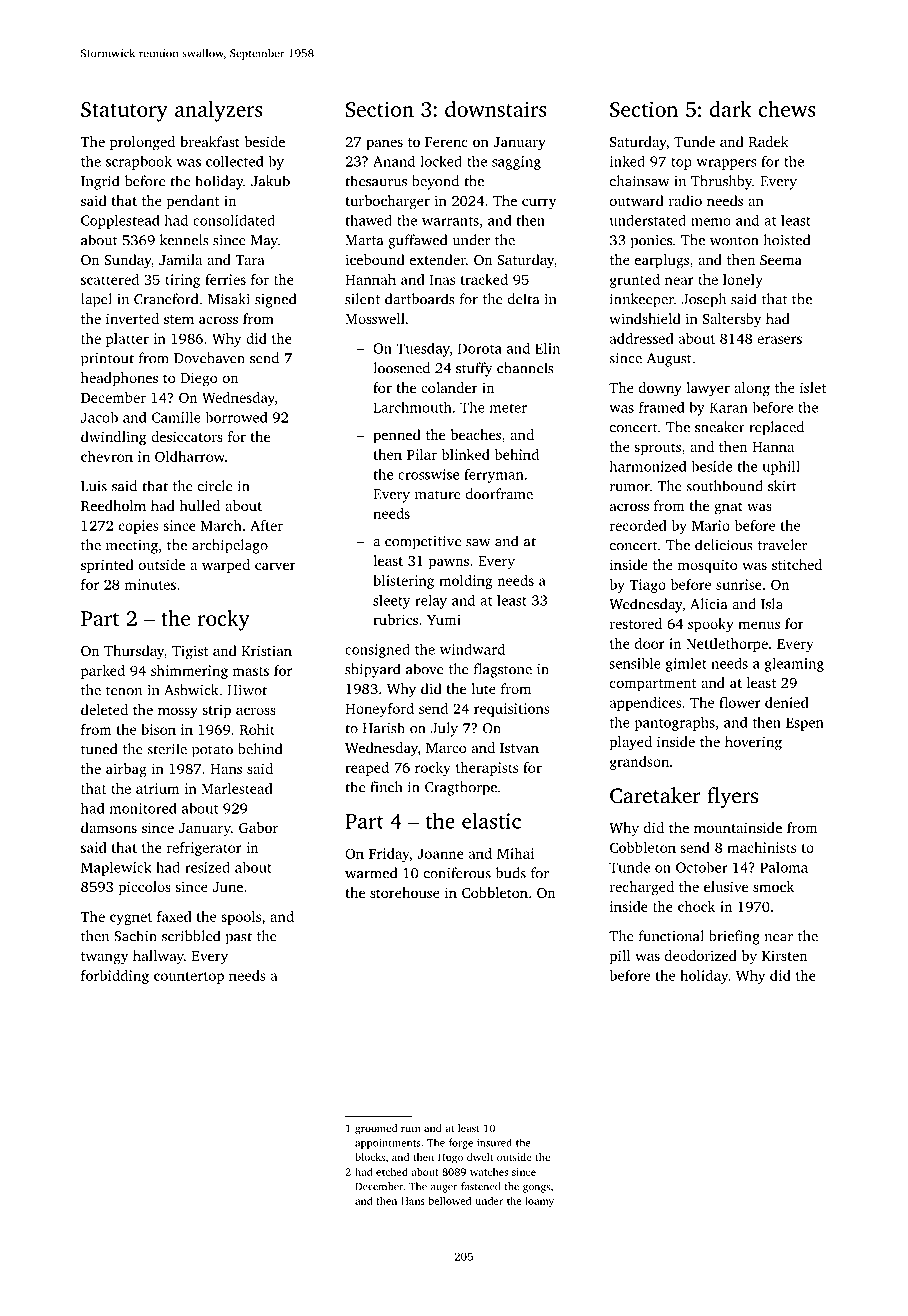  What do you see at coordinates (370, 1157) in the screenshot?
I see `blocks` at bounding box center [370, 1157].
